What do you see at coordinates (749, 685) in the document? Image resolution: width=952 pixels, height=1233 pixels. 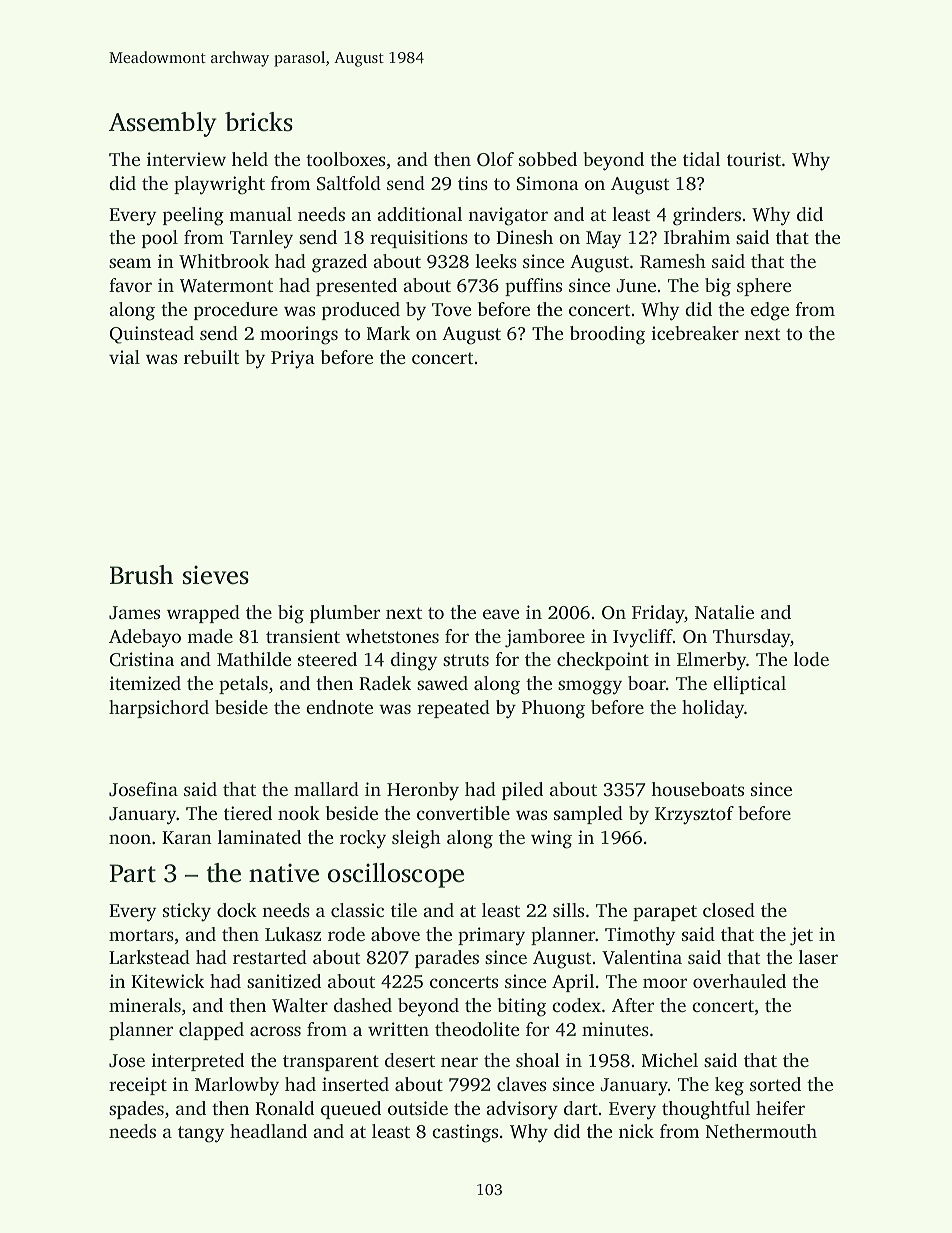 I see `elliptical` at bounding box center [749, 685].
